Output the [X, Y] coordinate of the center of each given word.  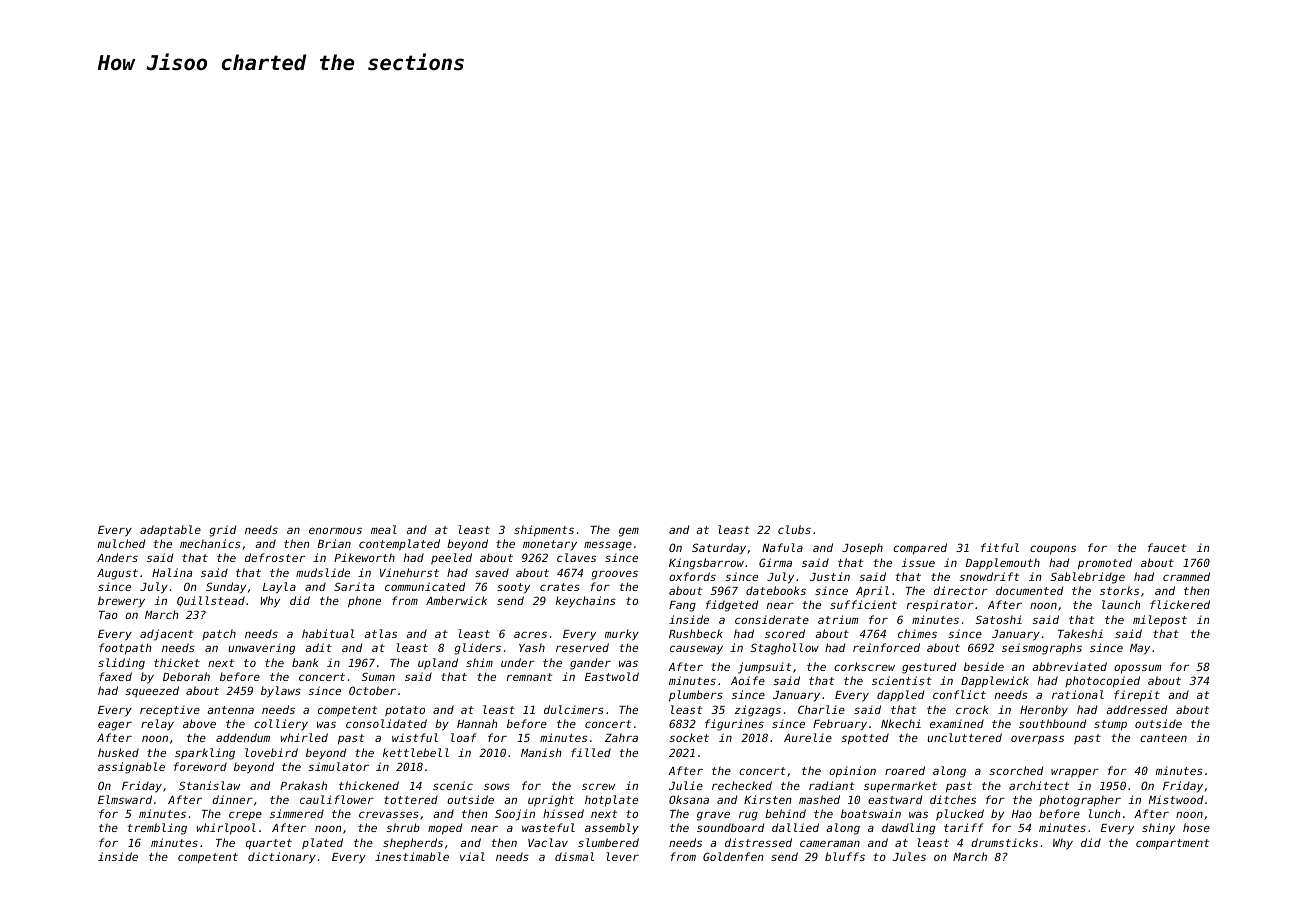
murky [622, 635]
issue [918, 562]
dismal [574, 856]
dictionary [282, 858]
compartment [1172, 844]
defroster [275, 557]
